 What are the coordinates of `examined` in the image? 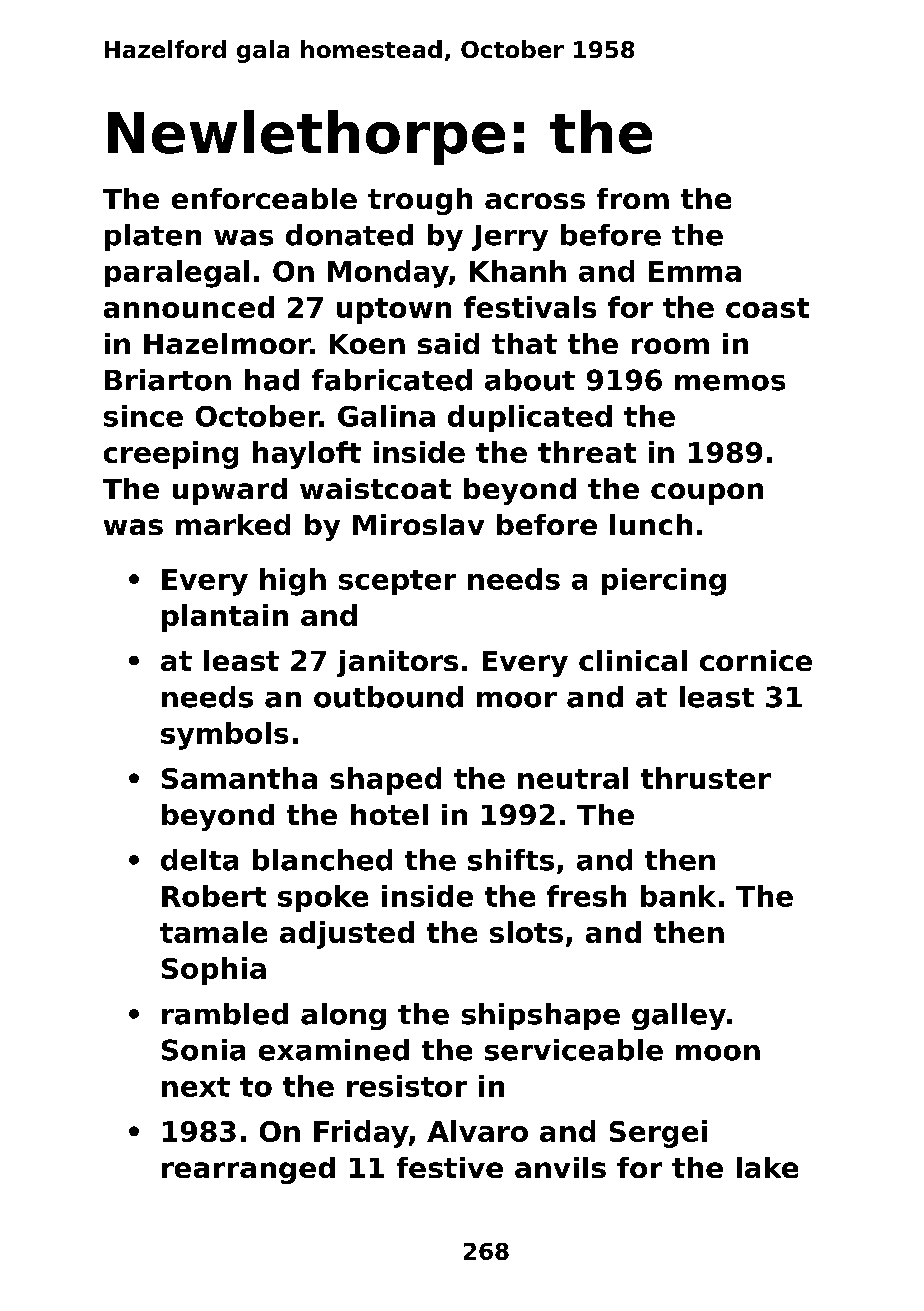 It's located at (334, 1050).
